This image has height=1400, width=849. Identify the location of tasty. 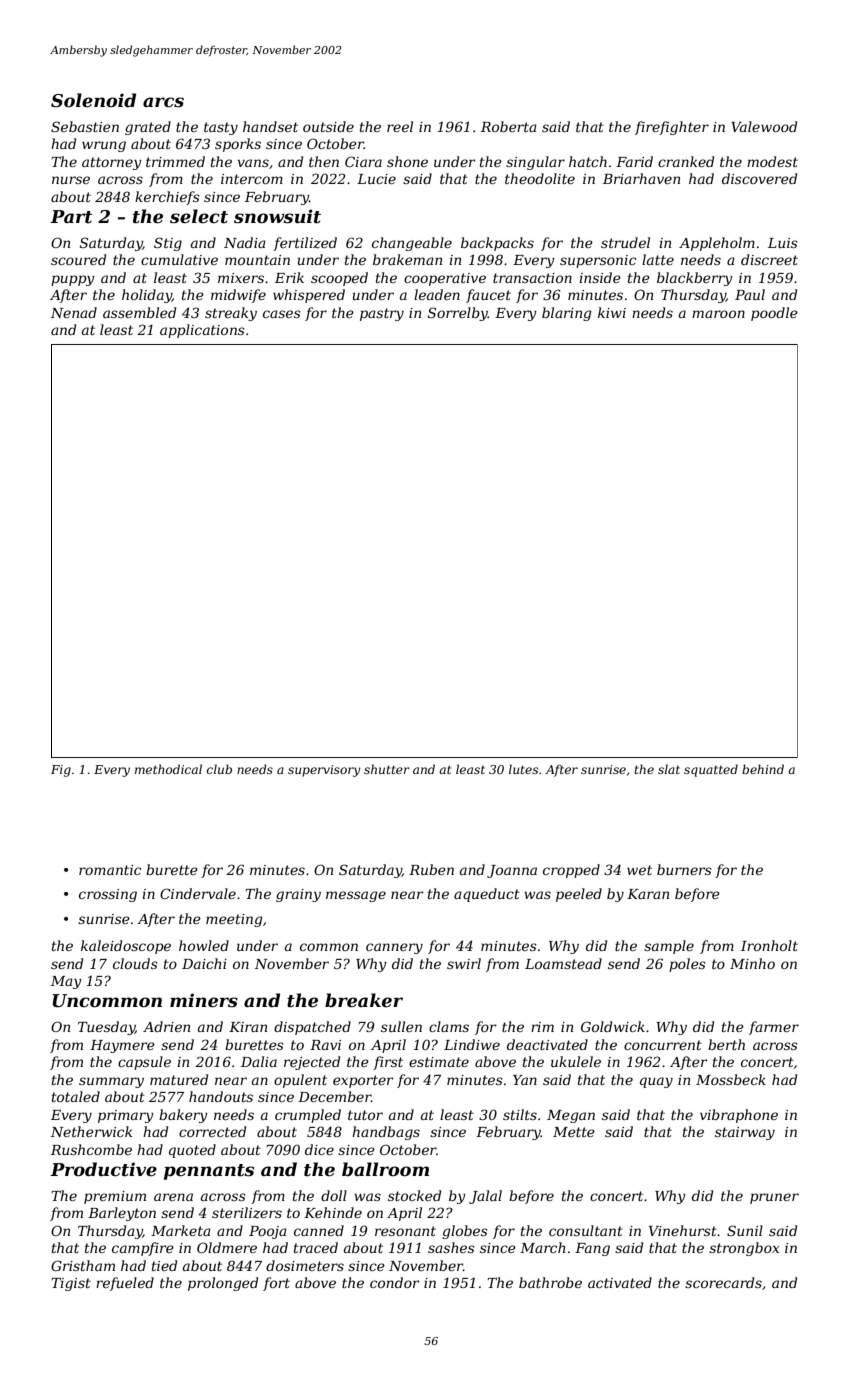
(221, 128).
